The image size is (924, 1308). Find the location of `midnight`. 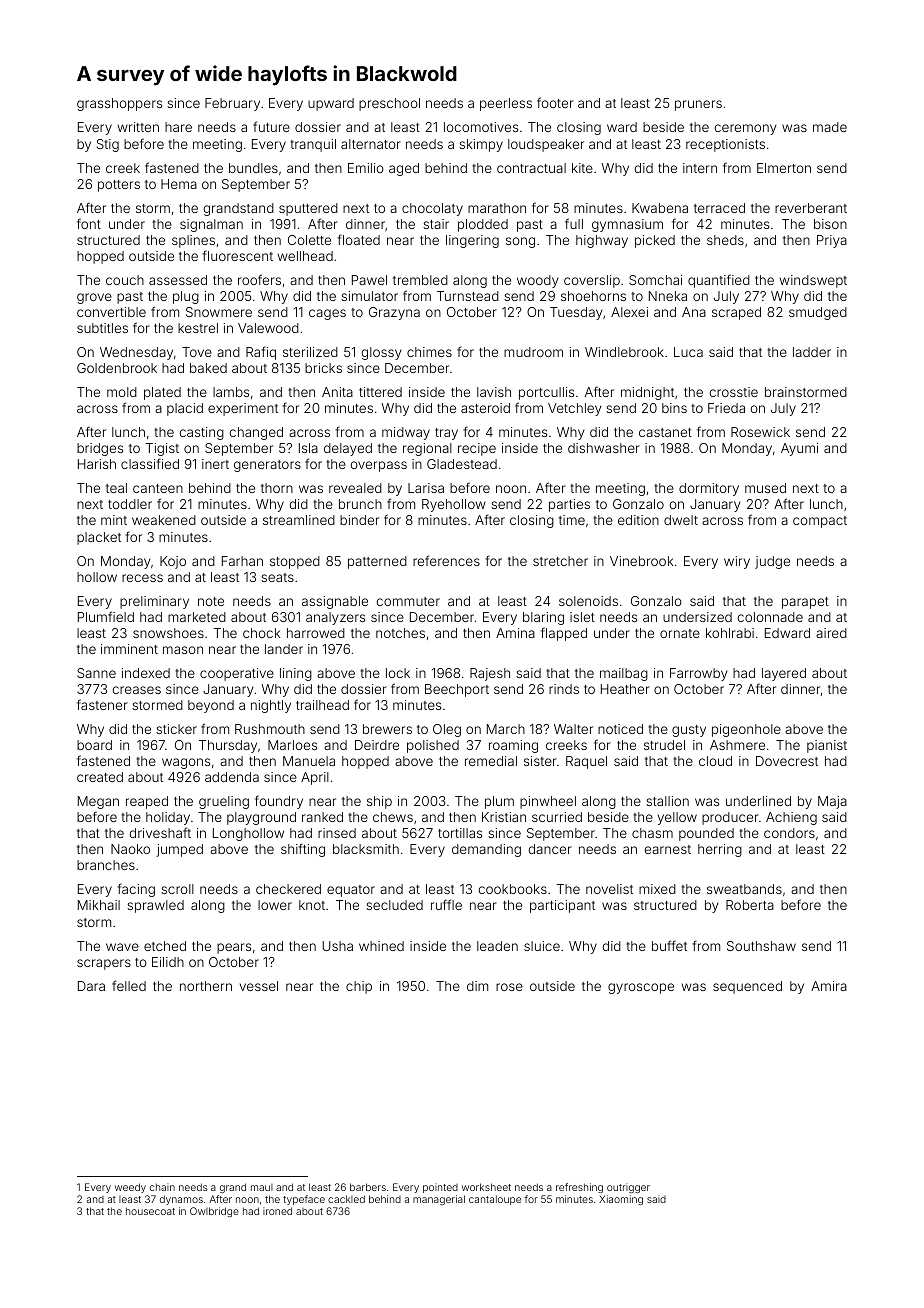

midnight is located at coordinates (647, 393).
